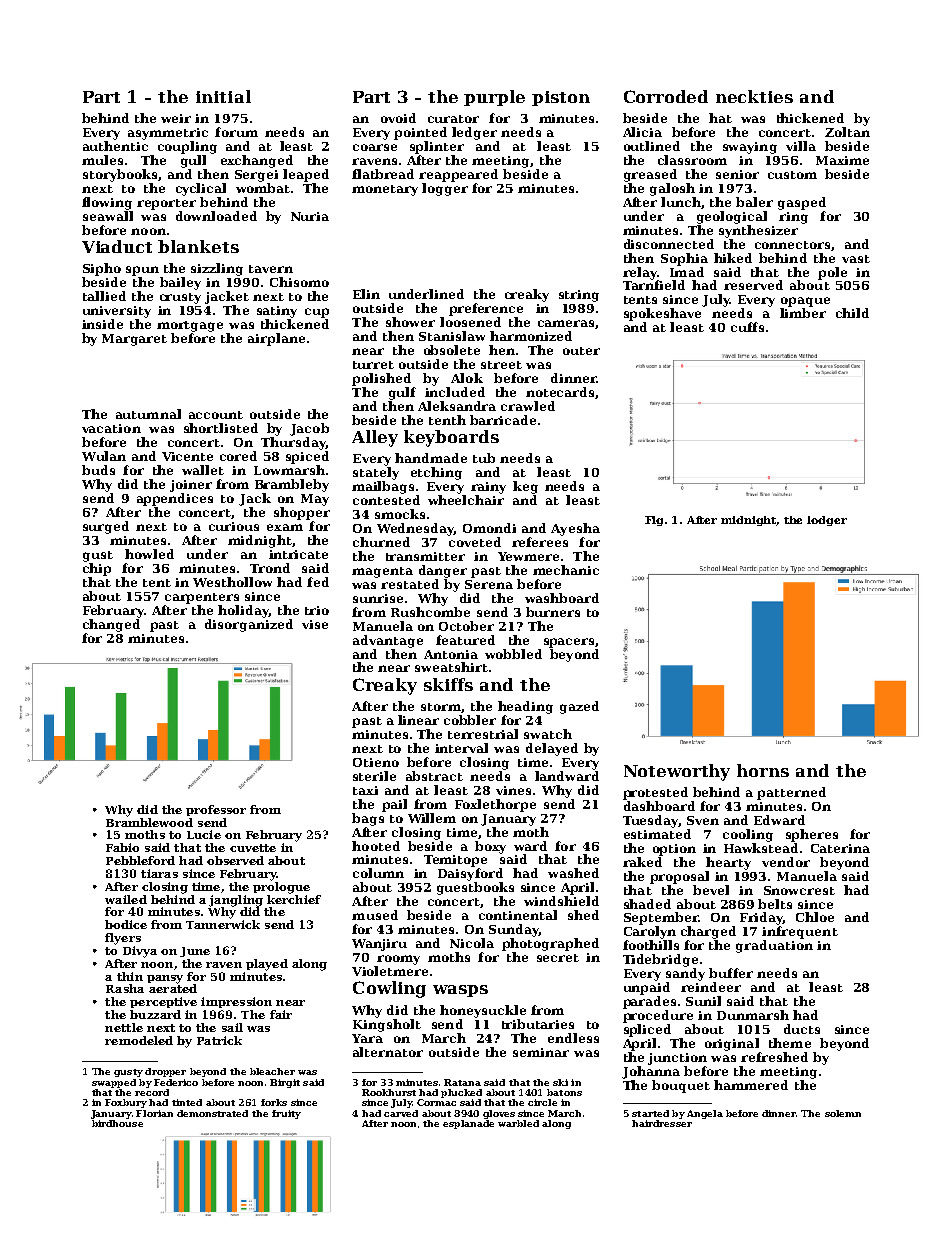 The height and width of the document is (1233, 952). Describe the element at coordinates (763, 770) in the document. I see `horns` at that location.
